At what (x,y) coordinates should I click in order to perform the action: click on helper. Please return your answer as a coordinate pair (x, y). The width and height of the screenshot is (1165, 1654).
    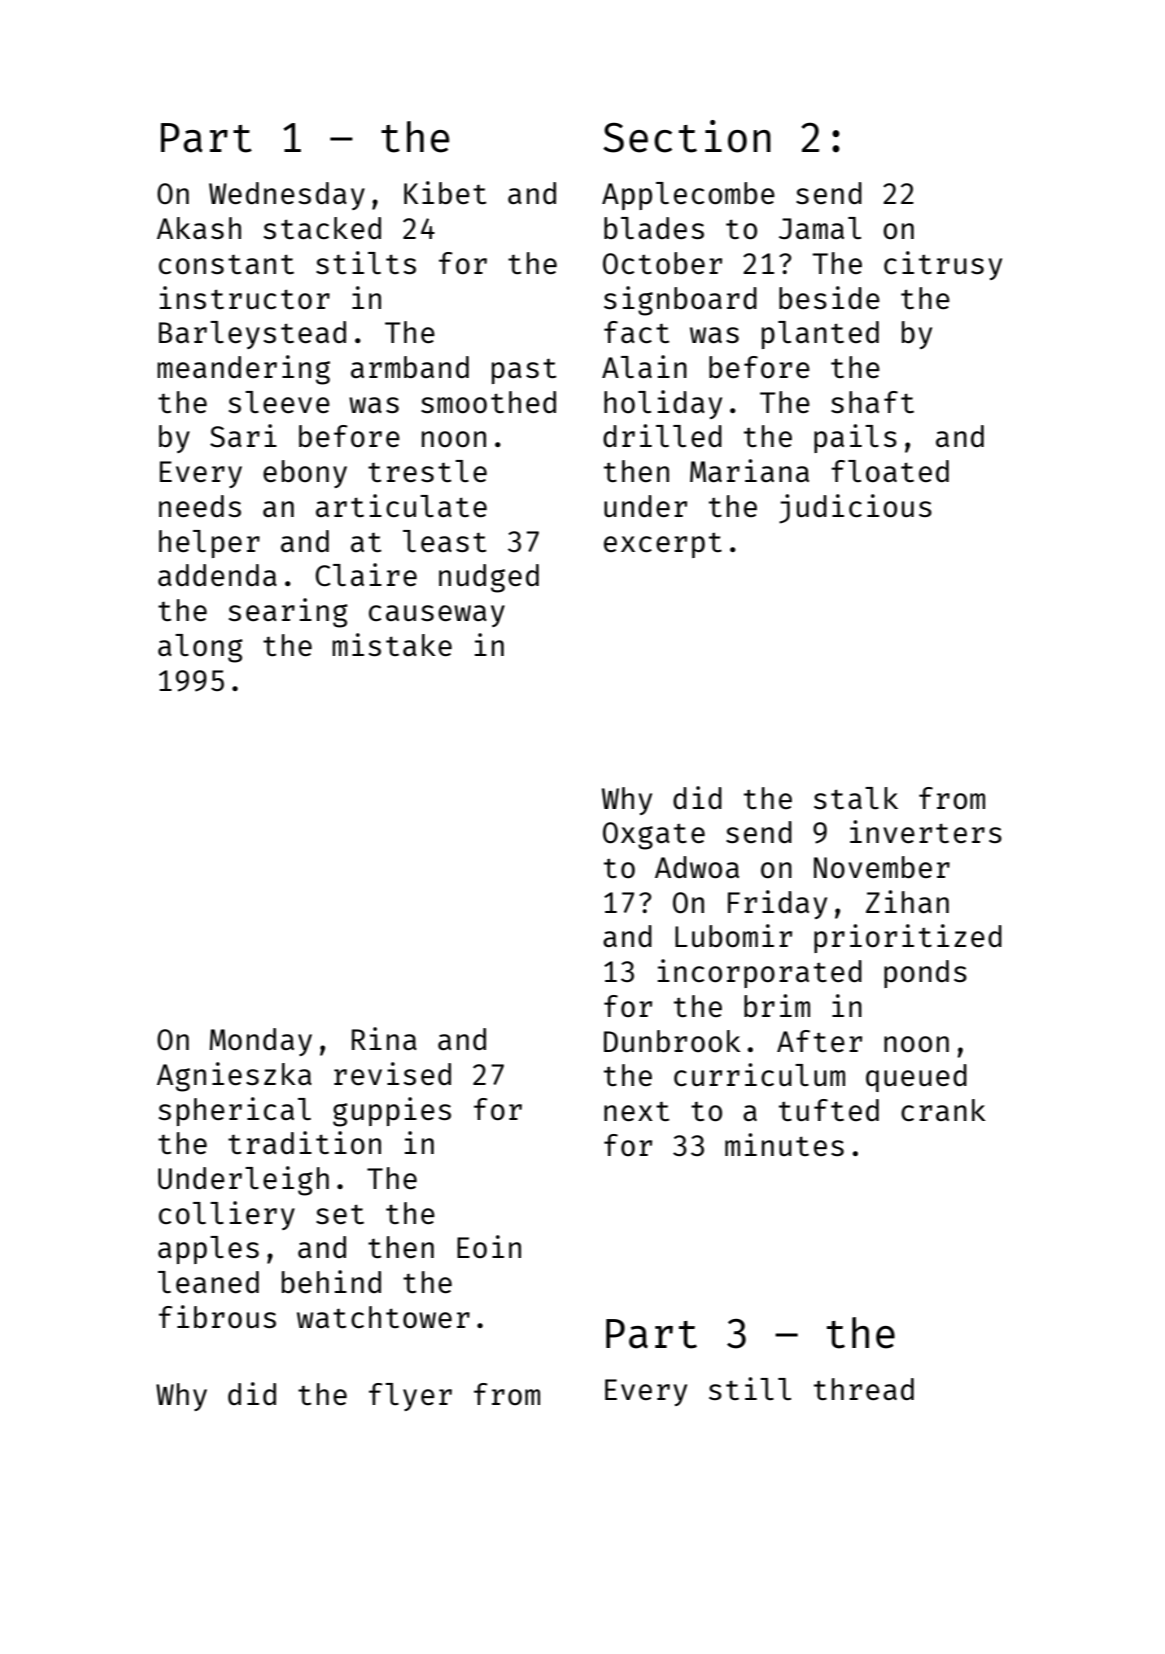
    Looking at the image, I should click on (209, 544).
